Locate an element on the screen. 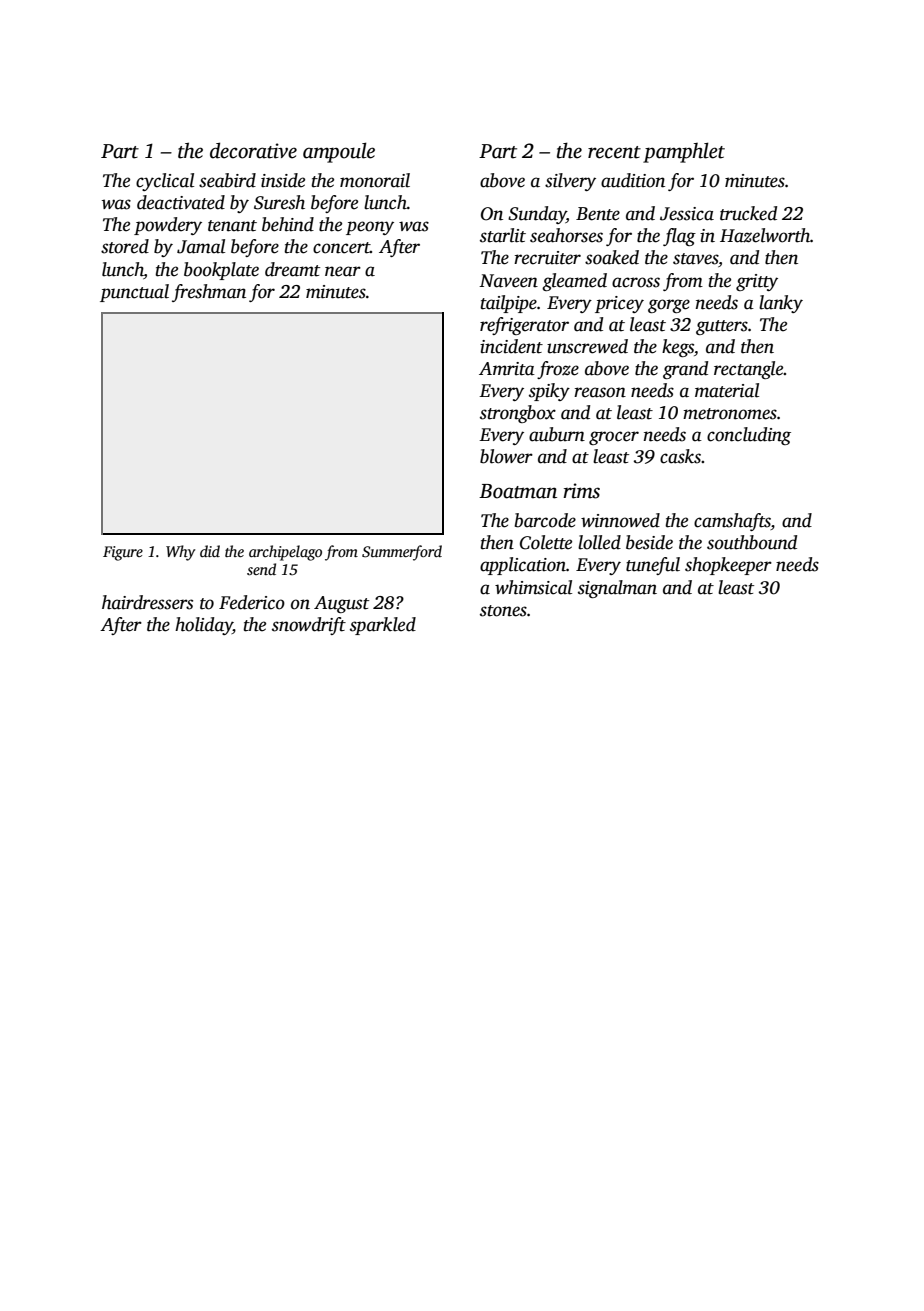 Image resolution: width=924 pixels, height=1311 pixels. Figure is located at coordinates (123, 553).
